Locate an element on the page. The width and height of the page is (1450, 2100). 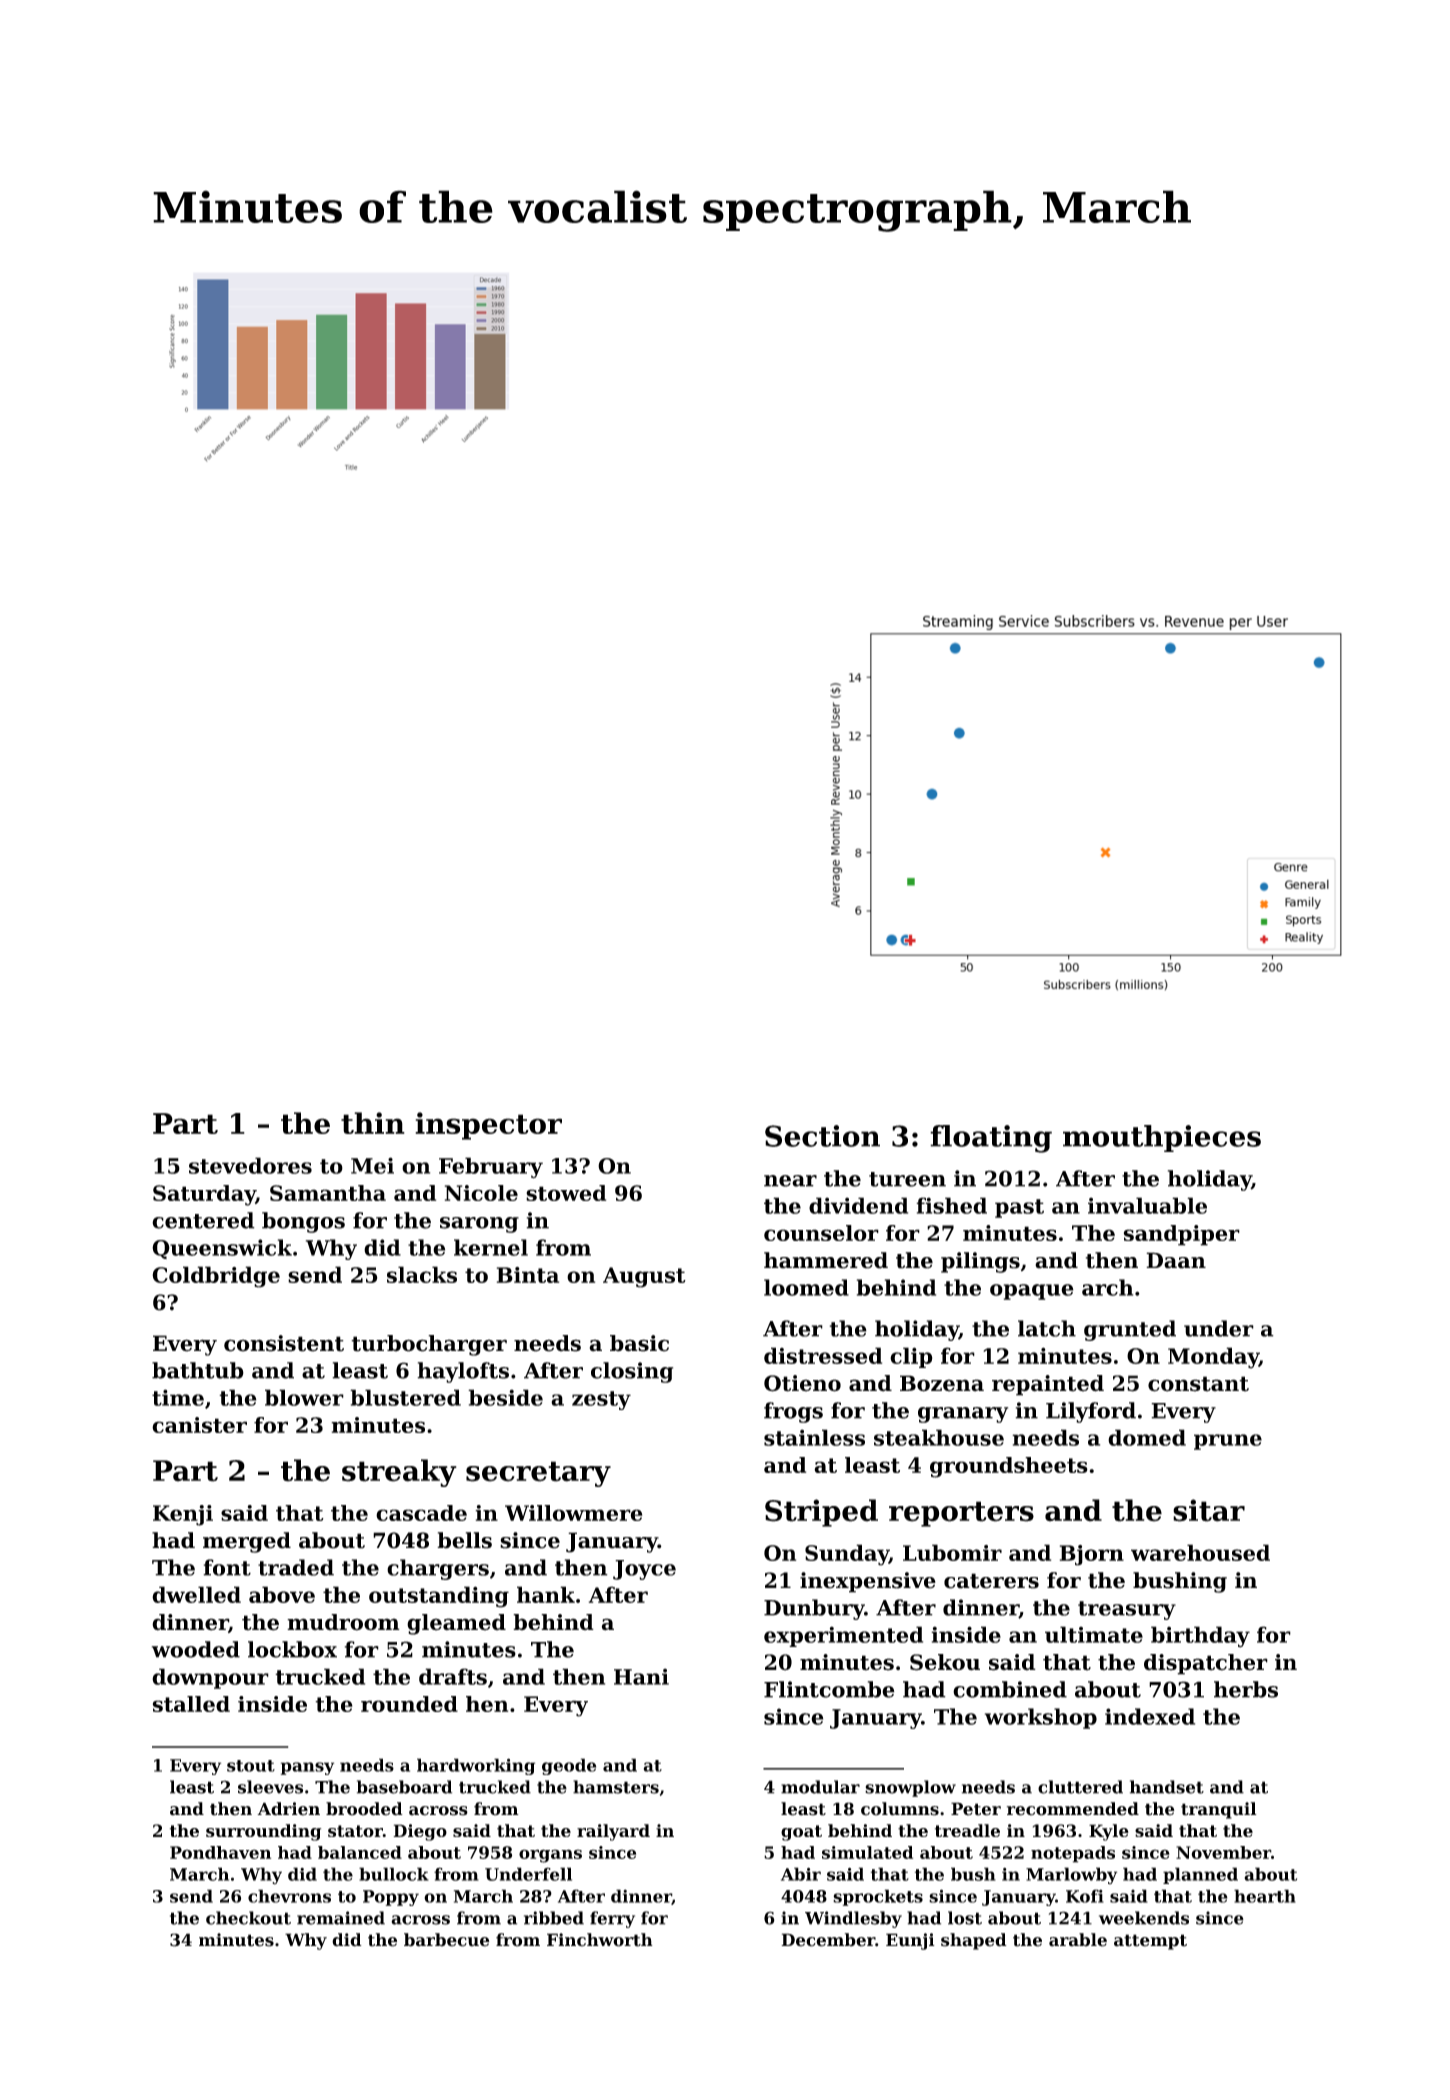
combined is located at coordinates (1010, 1689).
